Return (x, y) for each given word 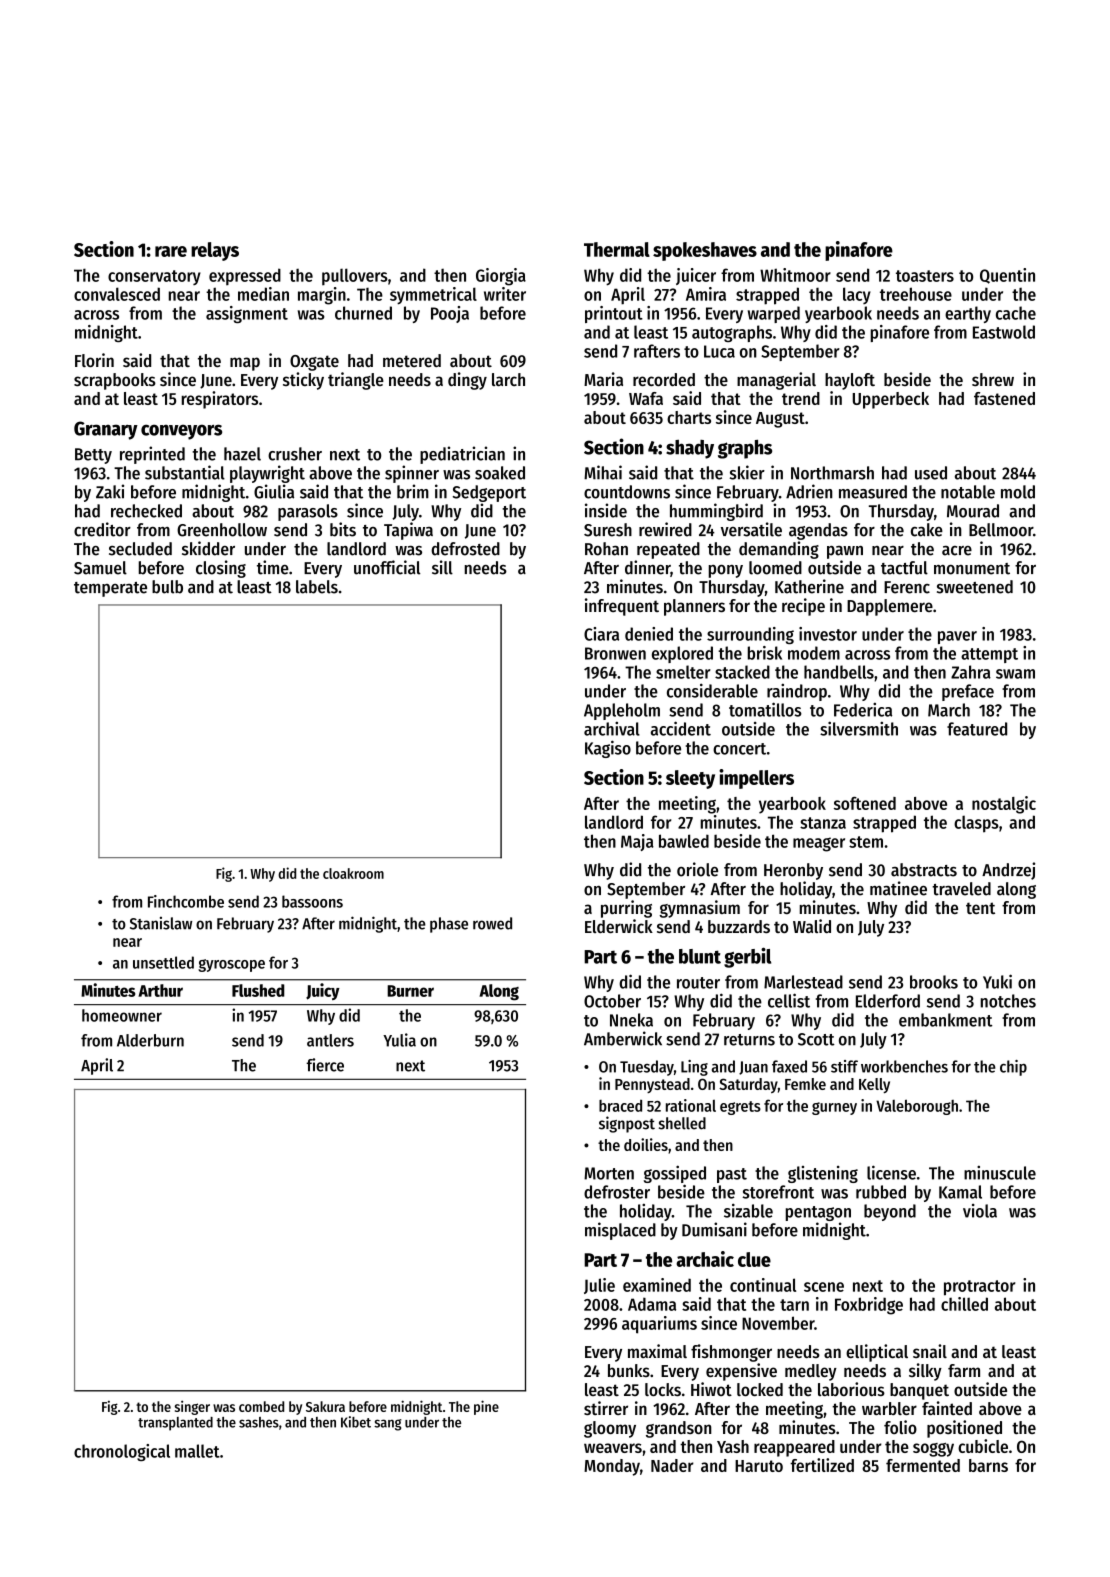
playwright (267, 474)
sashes (259, 1422)
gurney (834, 1108)
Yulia (399, 1040)
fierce (325, 1065)
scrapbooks (115, 381)
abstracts (924, 870)
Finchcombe (186, 901)
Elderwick (619, 926)
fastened (1004, 398)
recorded (664, 379)
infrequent (622, 607)
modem (814, 653)
